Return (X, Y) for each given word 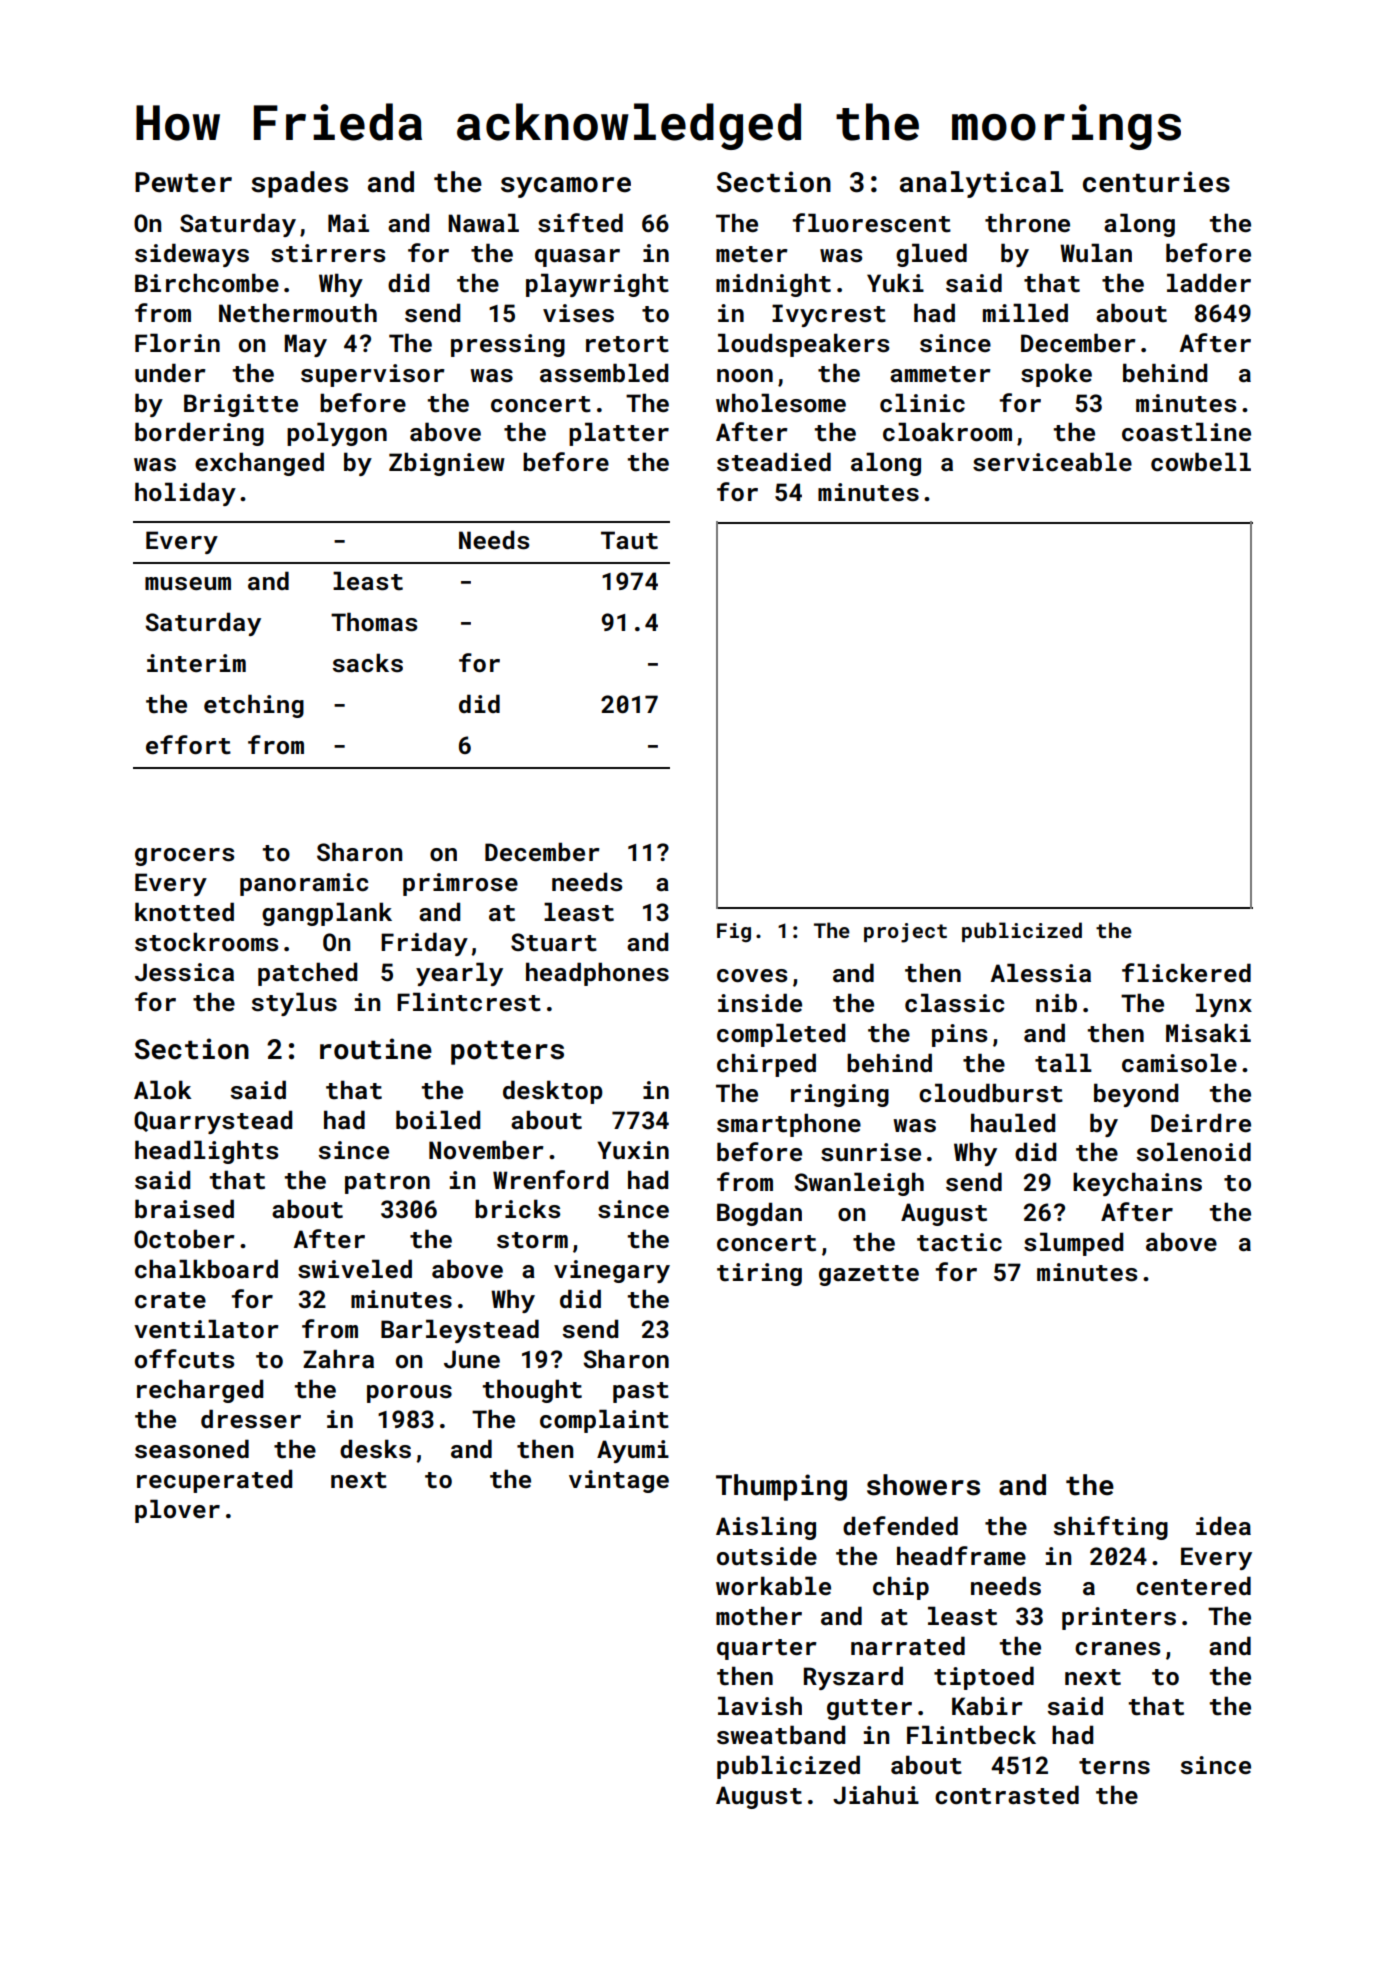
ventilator (206, 1329)
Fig (734, 932)
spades (300, 184)
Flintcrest (469, 1002)
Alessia (1040, 973)
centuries (1156, 182)
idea (1223, 1525)
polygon (337, 434)
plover (177, 1511)
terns (1114, 1766)
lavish (760, 1706)
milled (1025, 312)
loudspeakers (803, 345)
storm (532, 1240)
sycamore (566, 187)
